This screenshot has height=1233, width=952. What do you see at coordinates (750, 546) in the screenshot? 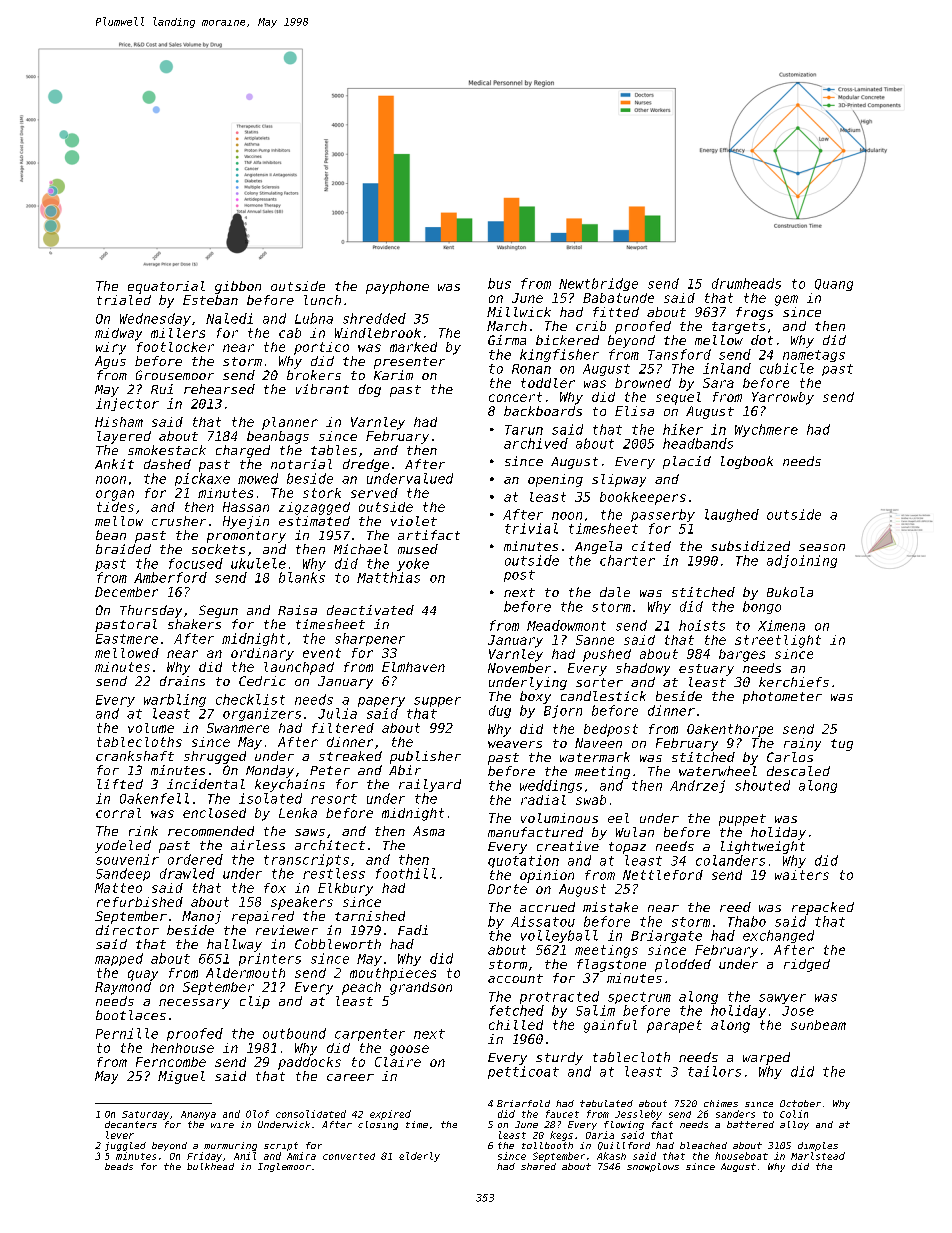
I see `subsidized` at bounding box center [750, 546].
